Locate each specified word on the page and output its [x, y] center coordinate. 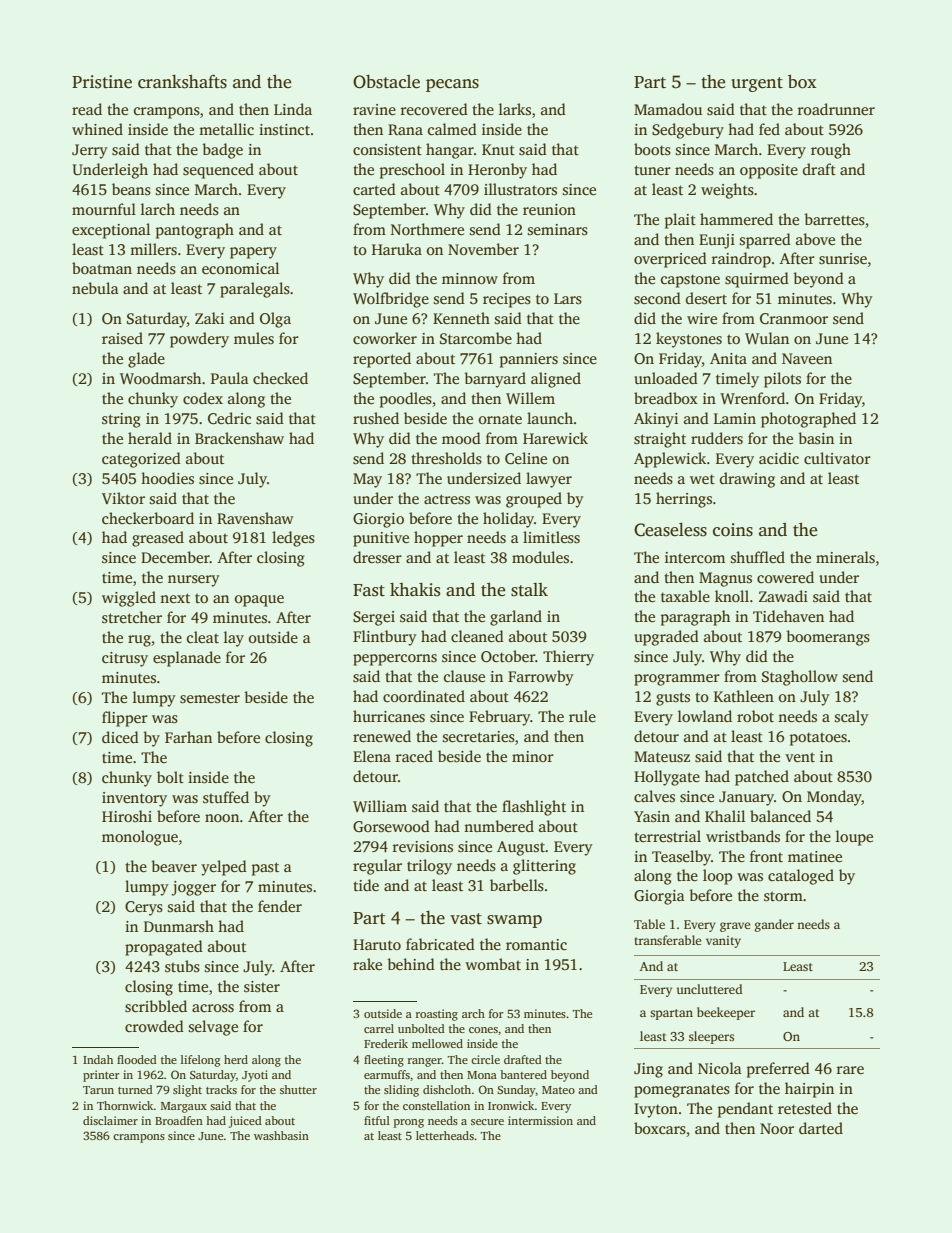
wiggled [129, 599]
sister [262, 987]
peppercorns [395, 660]
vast [466, 919]
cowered [785, 577]
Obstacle [386, 82]
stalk [529, 590]
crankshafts [182, 81]
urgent [757, 84]
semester [210, 698]
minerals [845, 557]
